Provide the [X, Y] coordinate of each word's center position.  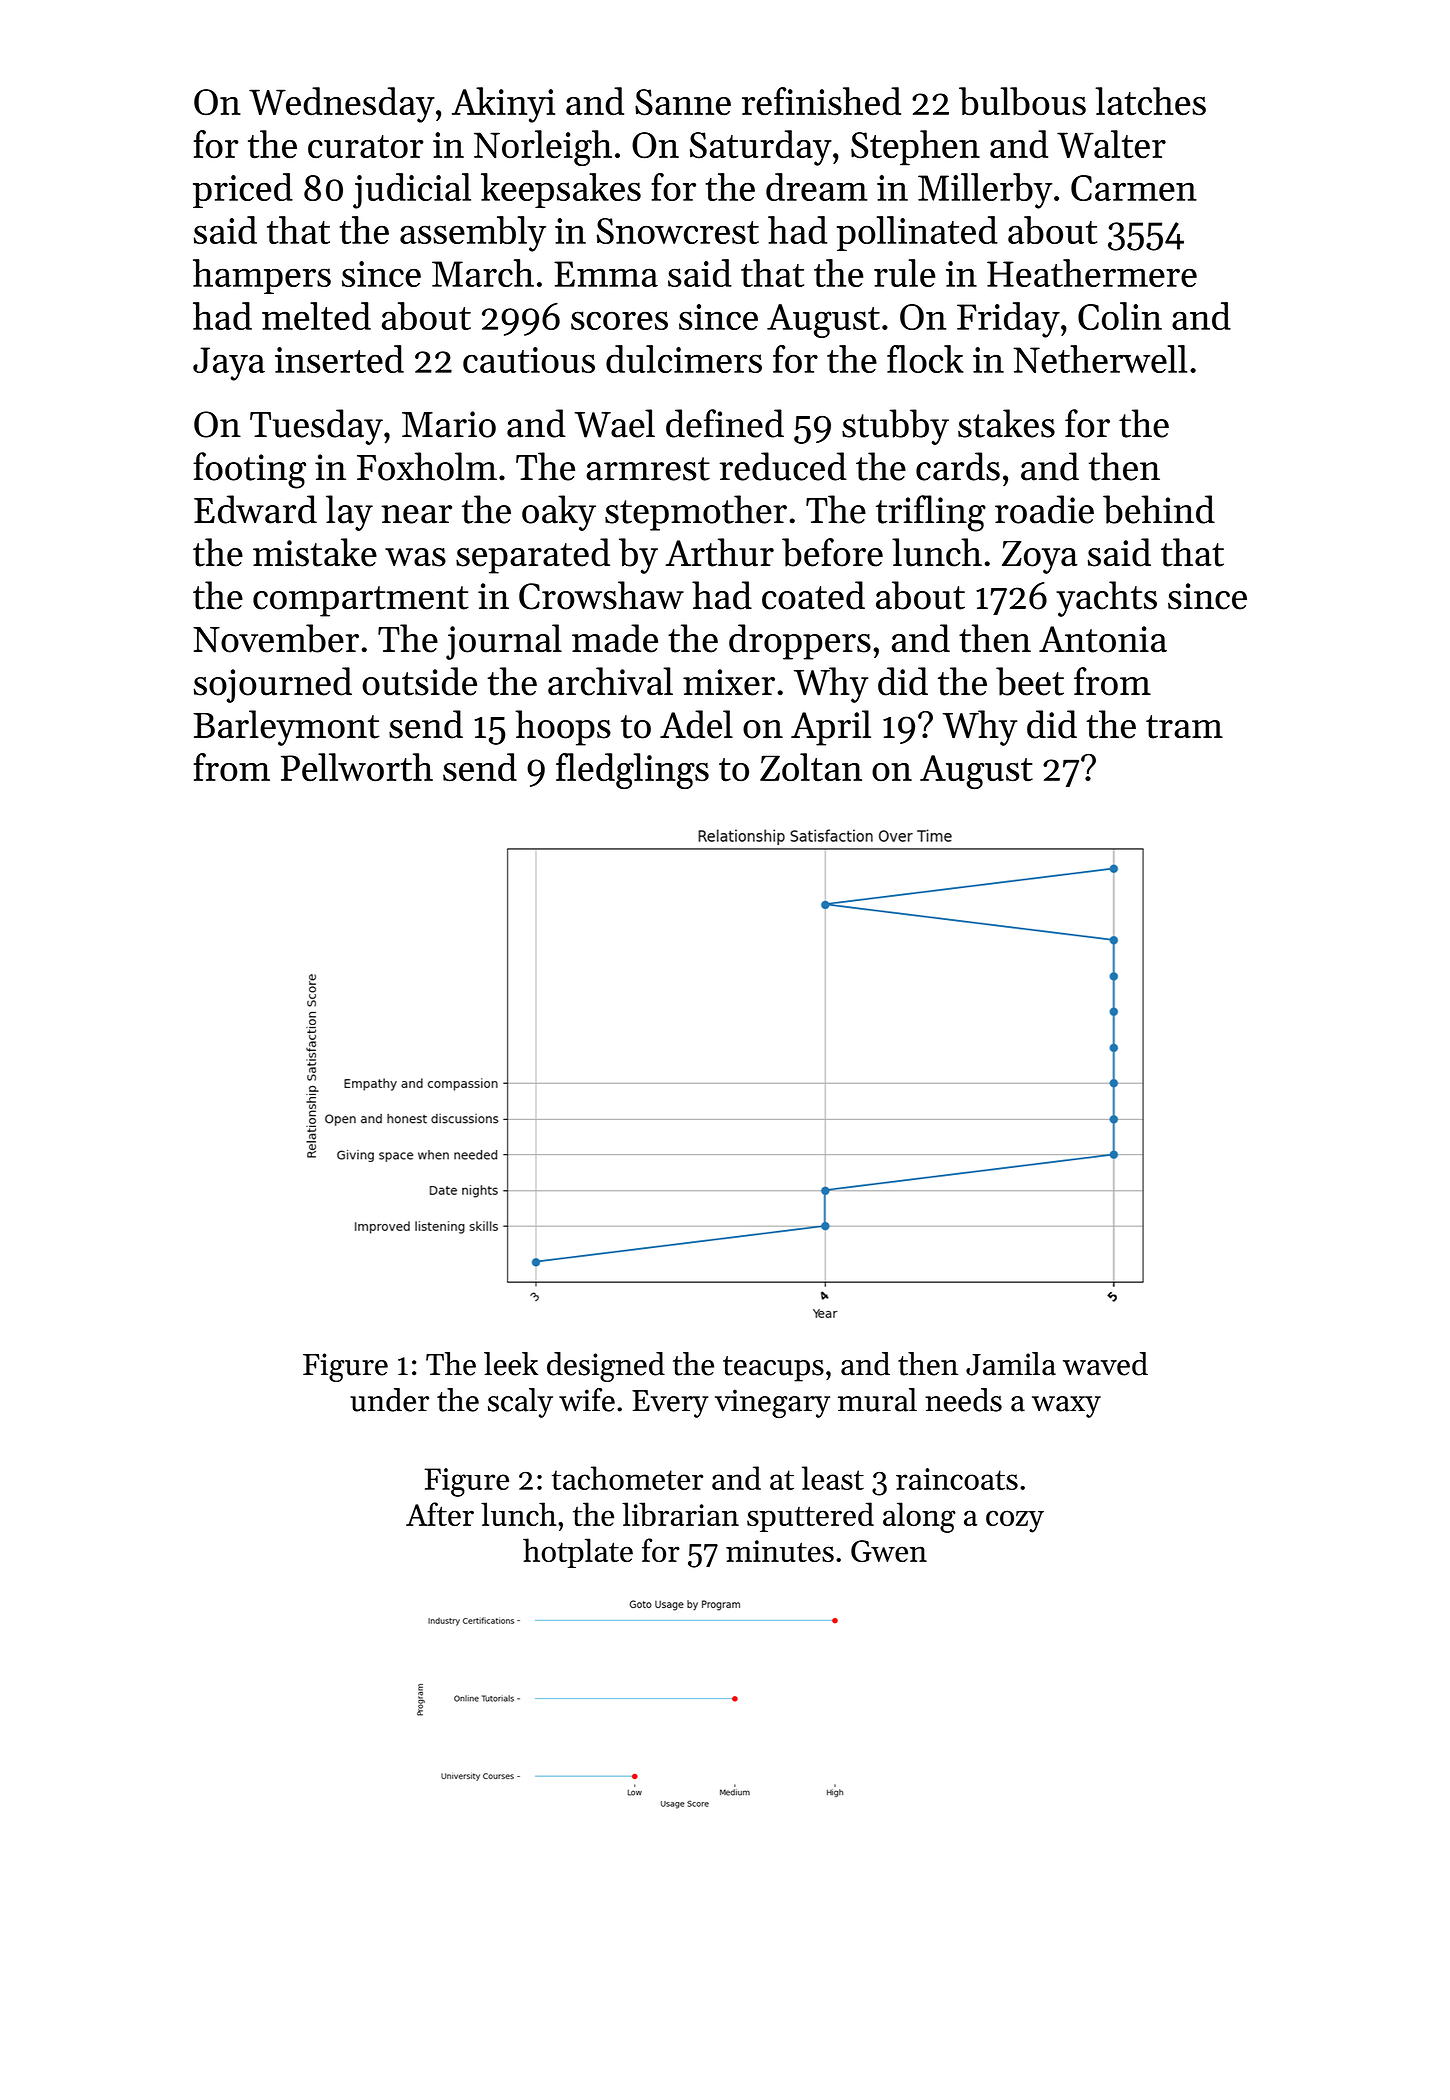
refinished [821, 101]
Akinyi [503, 105]
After [440, 1514]
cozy [1015, 1521]
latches [1150, 101]
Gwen [889, 1551]
